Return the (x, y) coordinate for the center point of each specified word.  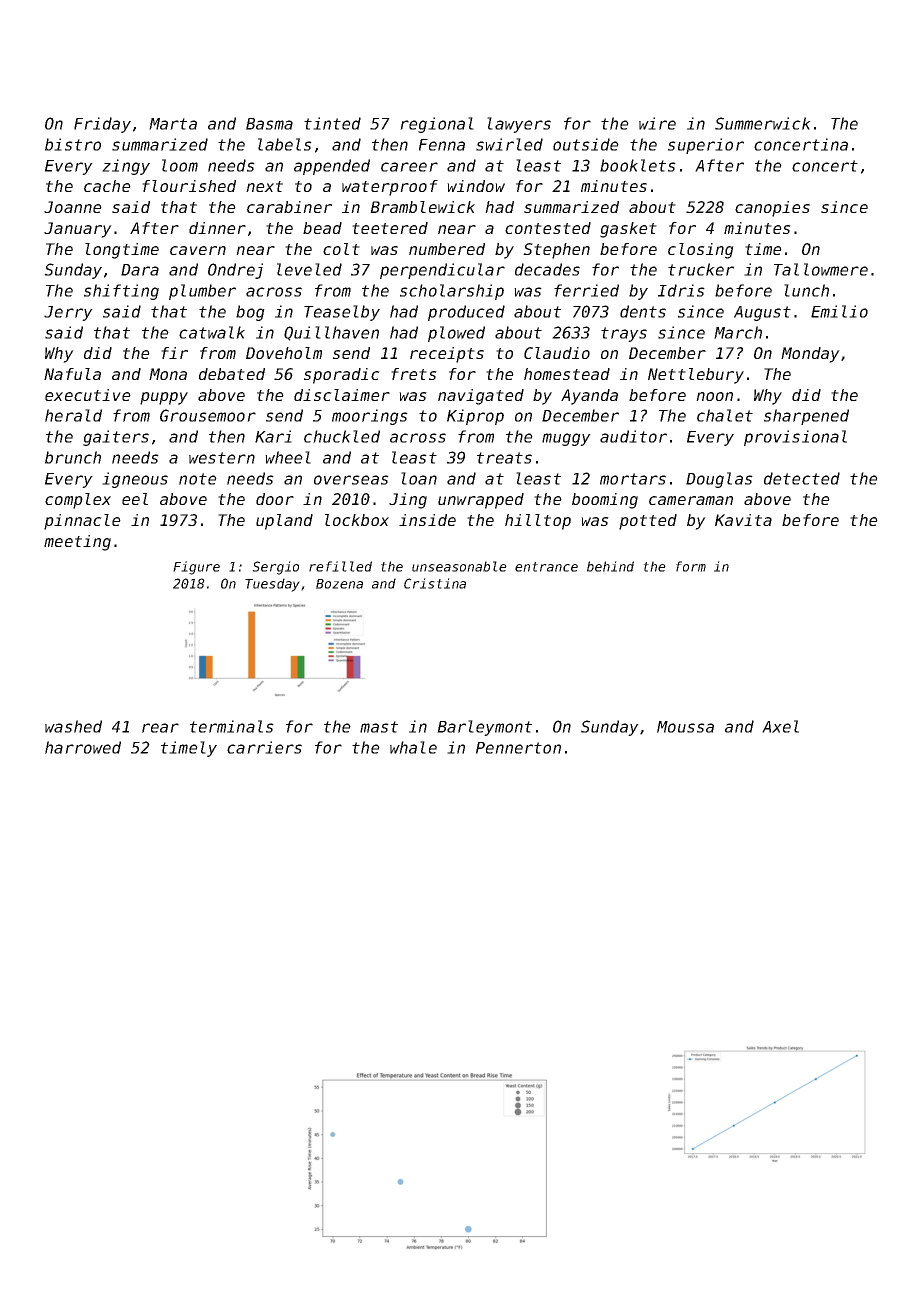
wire (657, 123)
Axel (780, 726)
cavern (198, 250)
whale (413, 747)
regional (437, 125)
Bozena (339, 584)
